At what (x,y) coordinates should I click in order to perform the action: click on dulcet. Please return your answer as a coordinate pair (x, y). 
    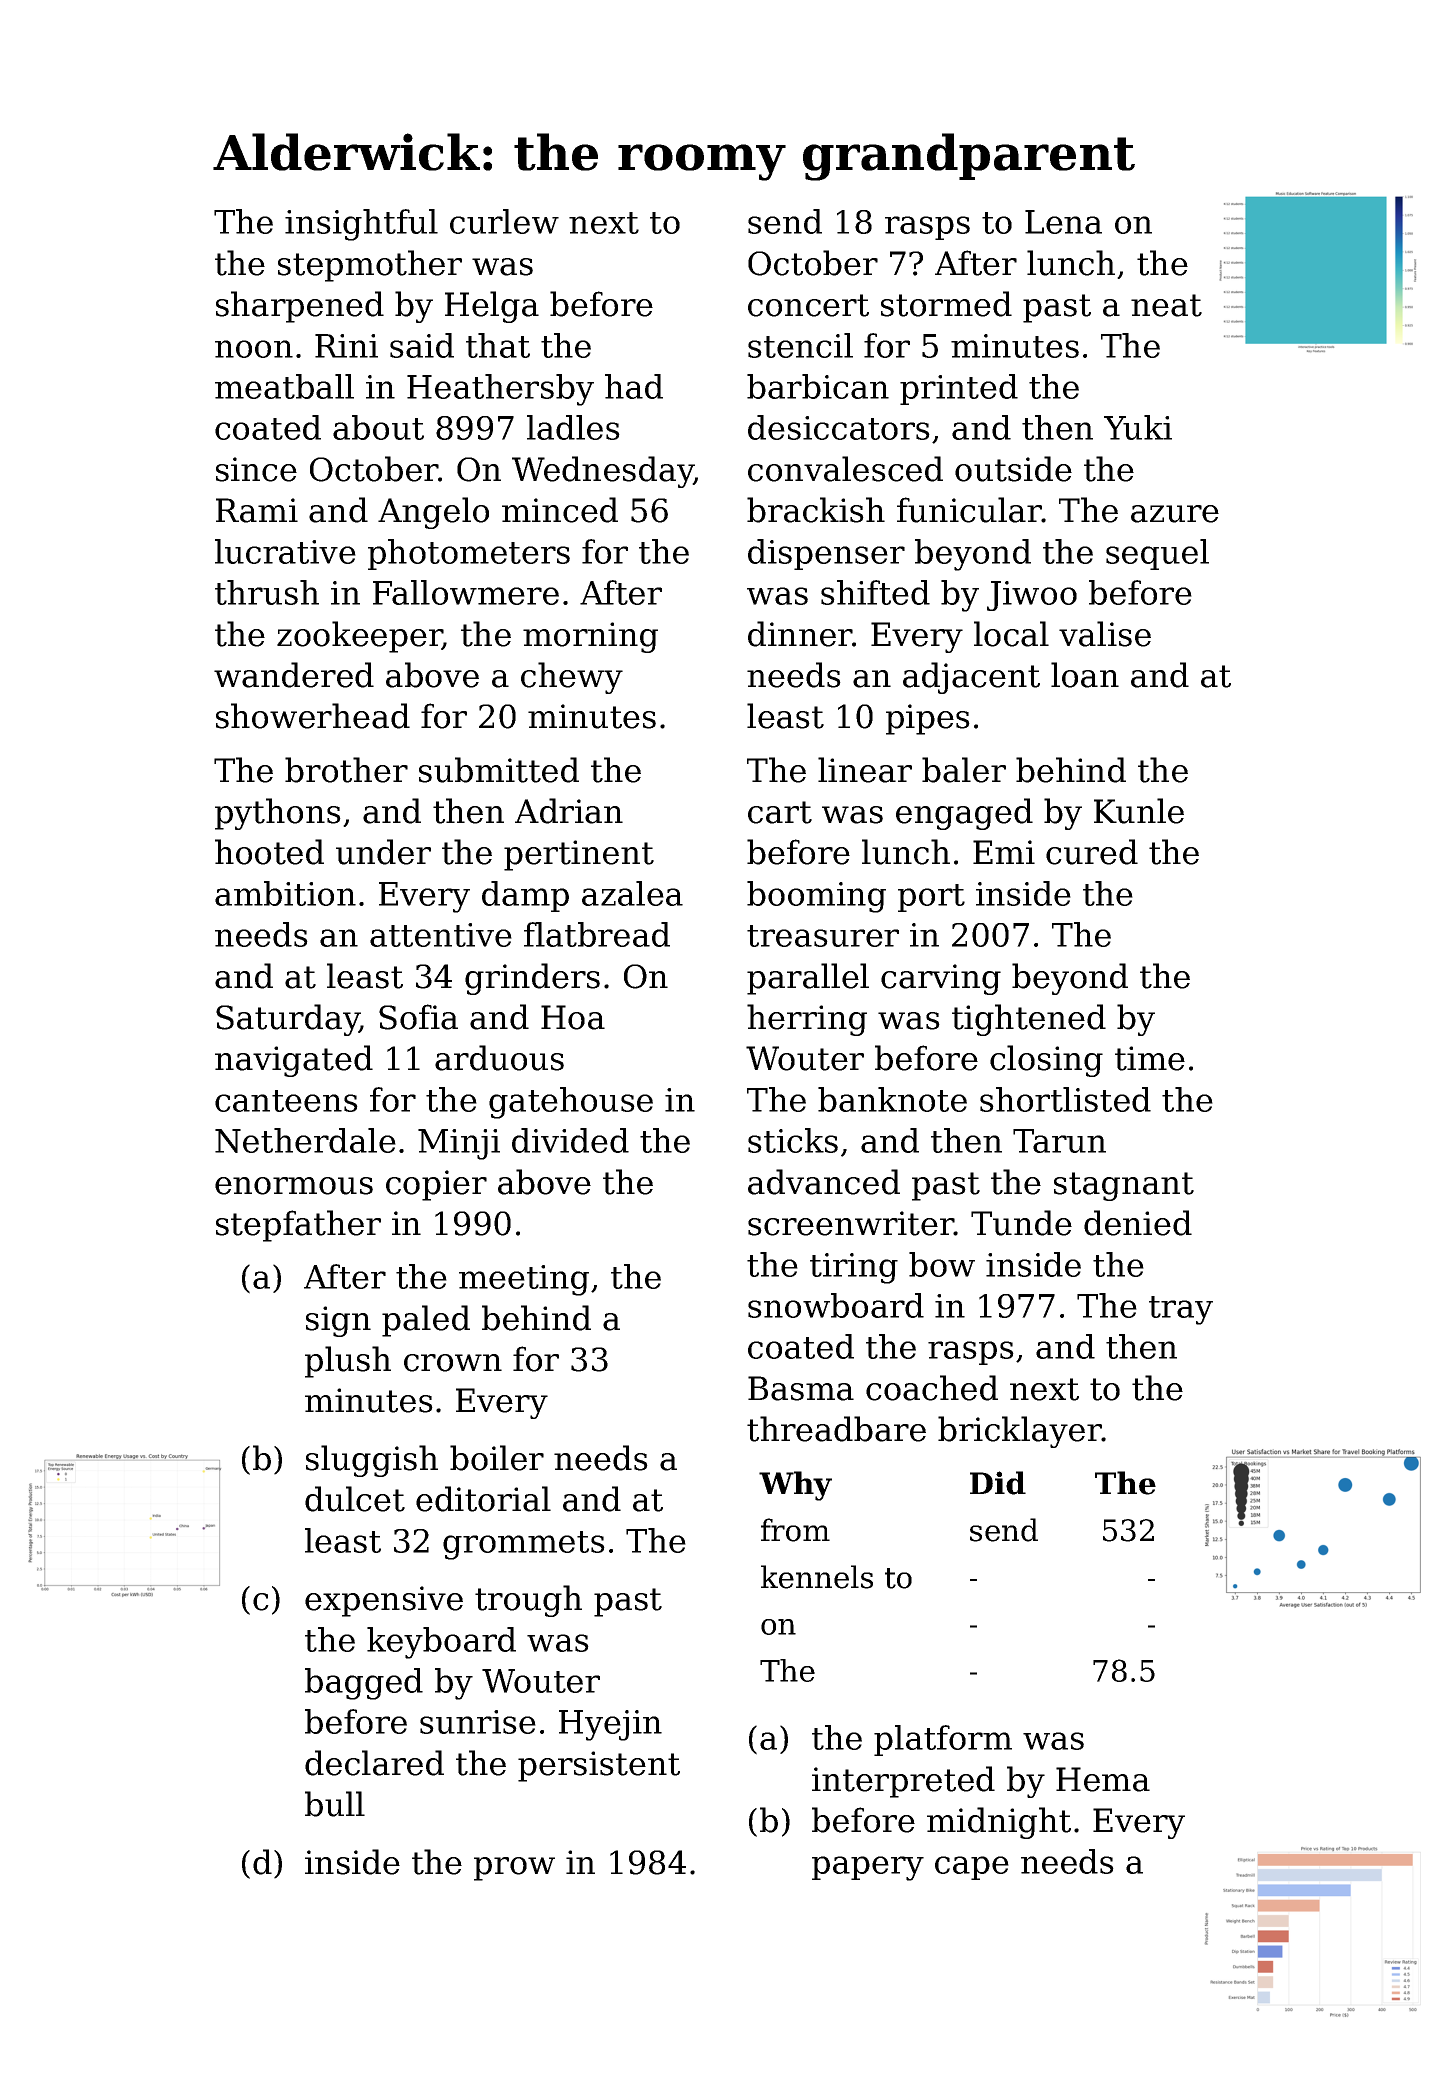
    Looking at the image, I should click on (355, 1499).
